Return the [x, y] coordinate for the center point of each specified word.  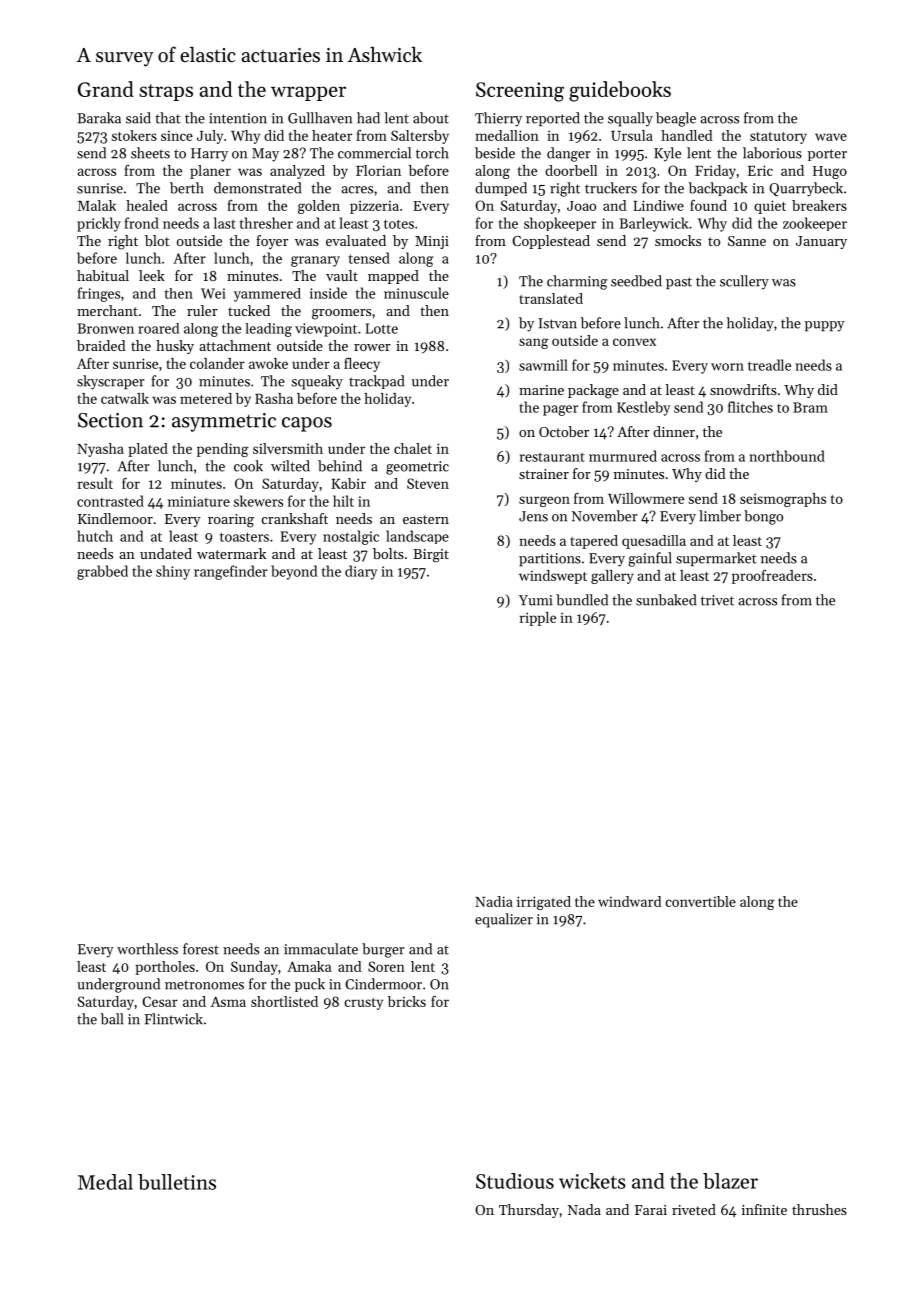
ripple [538, 619]
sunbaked [666, 600]
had [368, 118]
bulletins [177, 1182]
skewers [258, 501]
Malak [97, 205]
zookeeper [815, 224]
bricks [407, 1001]
